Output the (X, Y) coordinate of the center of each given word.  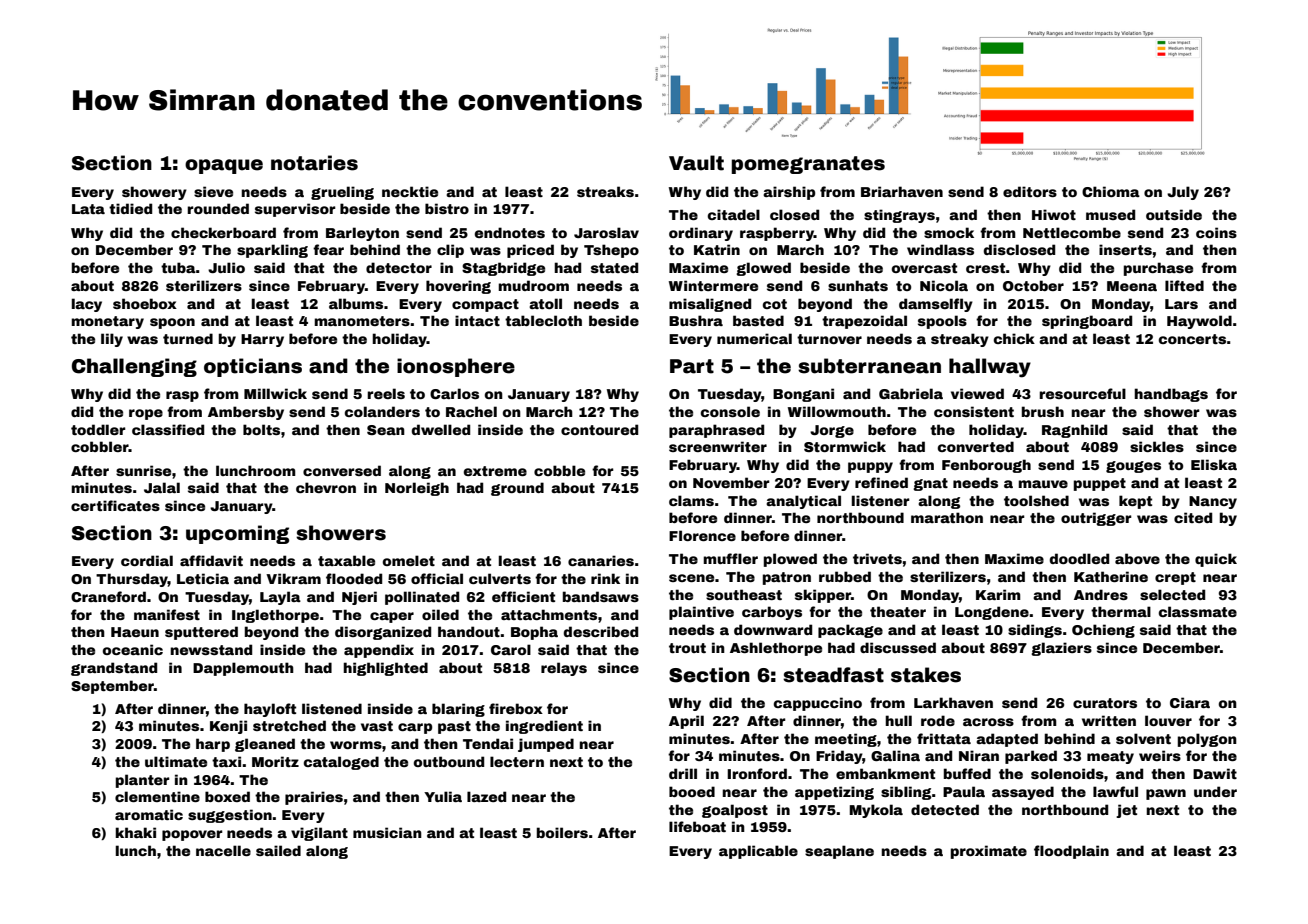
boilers (562, 832)
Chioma (1111, 191)
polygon (1207, 740)
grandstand (114, 669)
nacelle (223, 850)
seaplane (839, 852)
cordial (147, 560)
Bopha (534, 633)
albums (356, 303)
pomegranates (808, 165)
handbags (1171, 395)
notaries (314, 163)
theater (898, 611)
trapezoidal (864, 322)
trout (687, 648)
